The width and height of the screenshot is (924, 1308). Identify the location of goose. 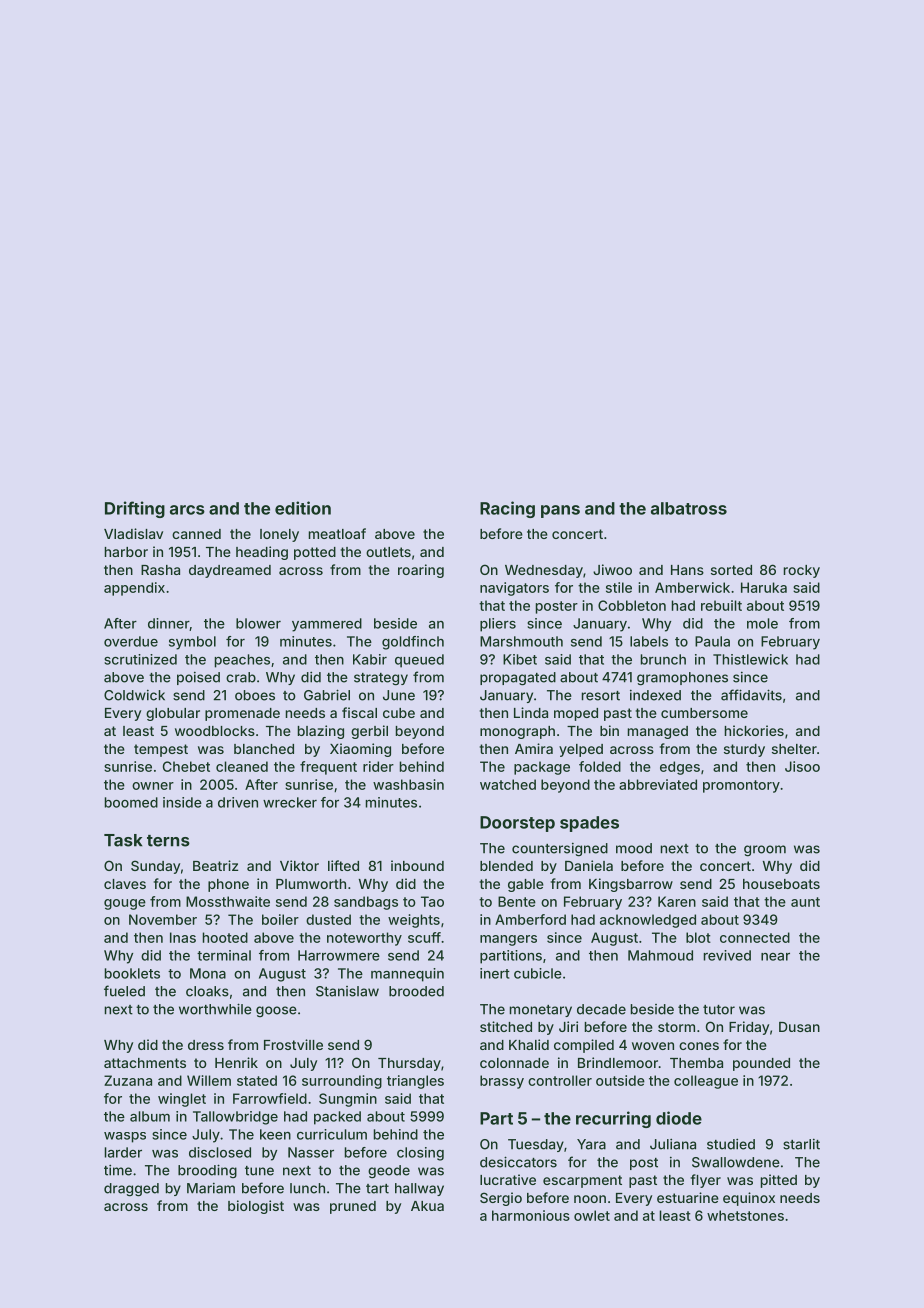
(276, 1011).
